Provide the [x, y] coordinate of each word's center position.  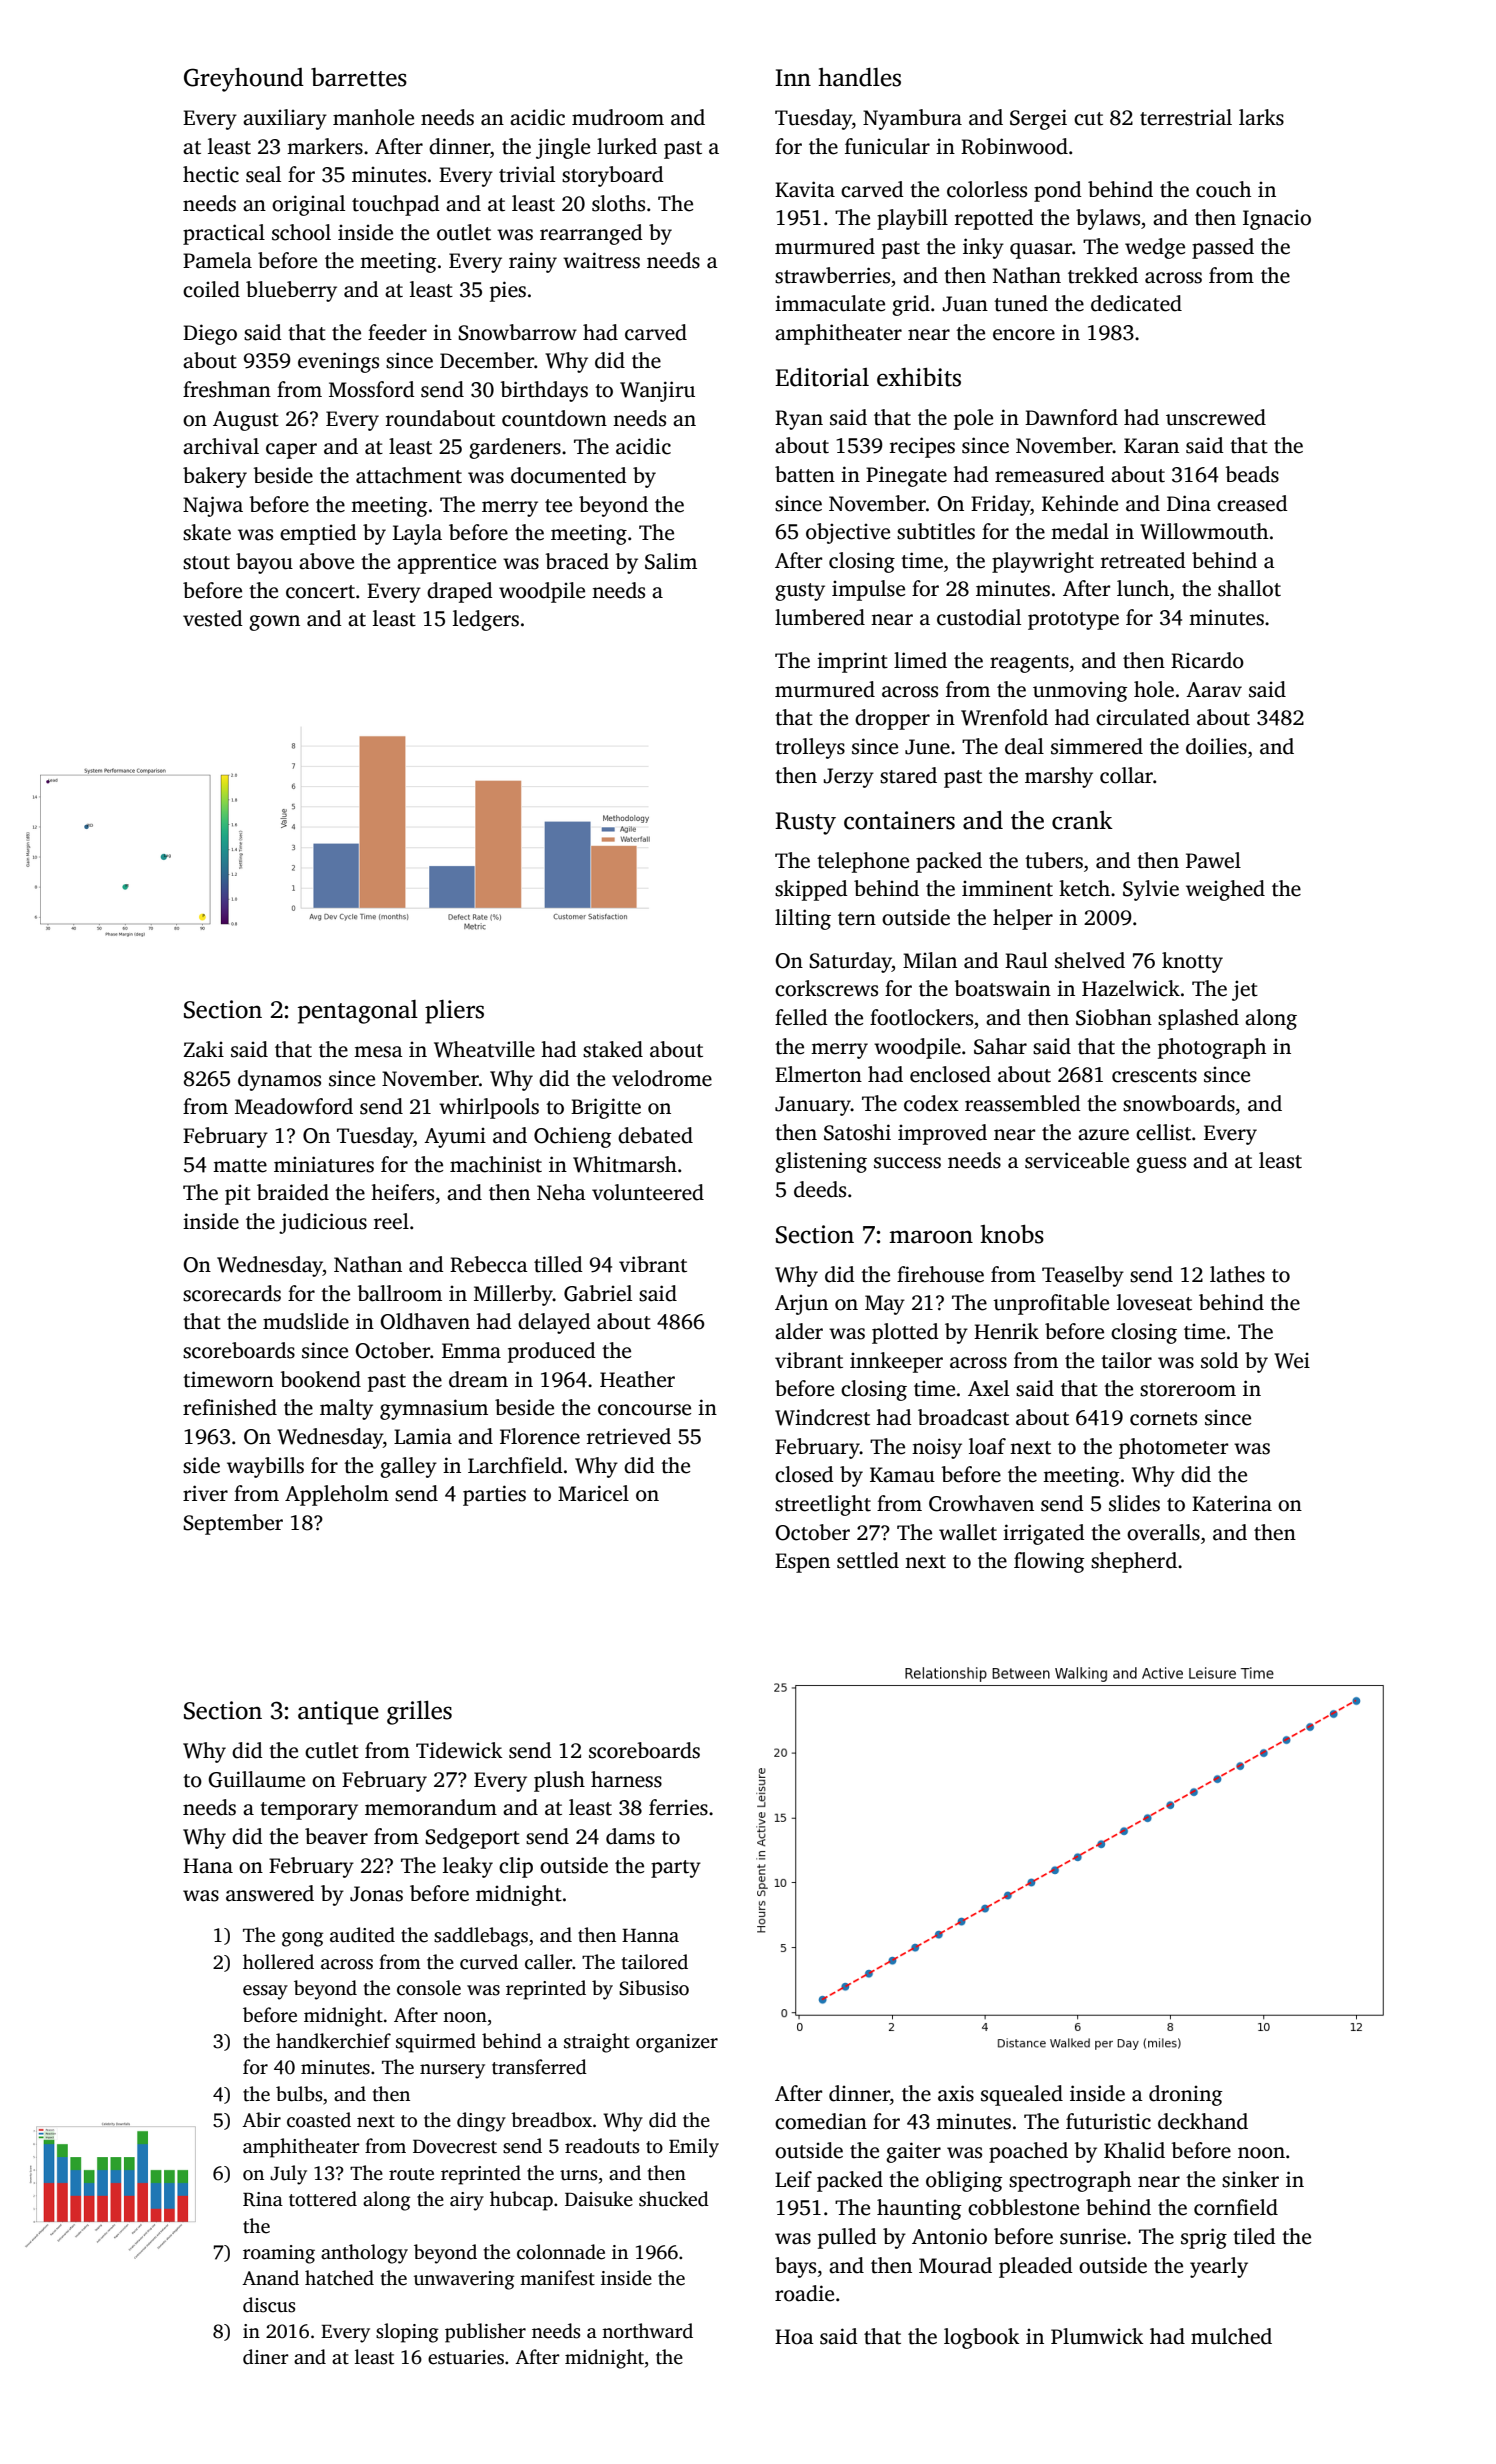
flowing [1049, 1562]
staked [613, 1049]
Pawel [1213, 860]
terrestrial [1186, 117]
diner [266, 2357]
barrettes [359, 77]
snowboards [1179, 1103]
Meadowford [294, 1106]
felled [801, 1017]
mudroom [618, 117]
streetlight [823, 1505]
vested [213, 618]
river [205, 1493]
